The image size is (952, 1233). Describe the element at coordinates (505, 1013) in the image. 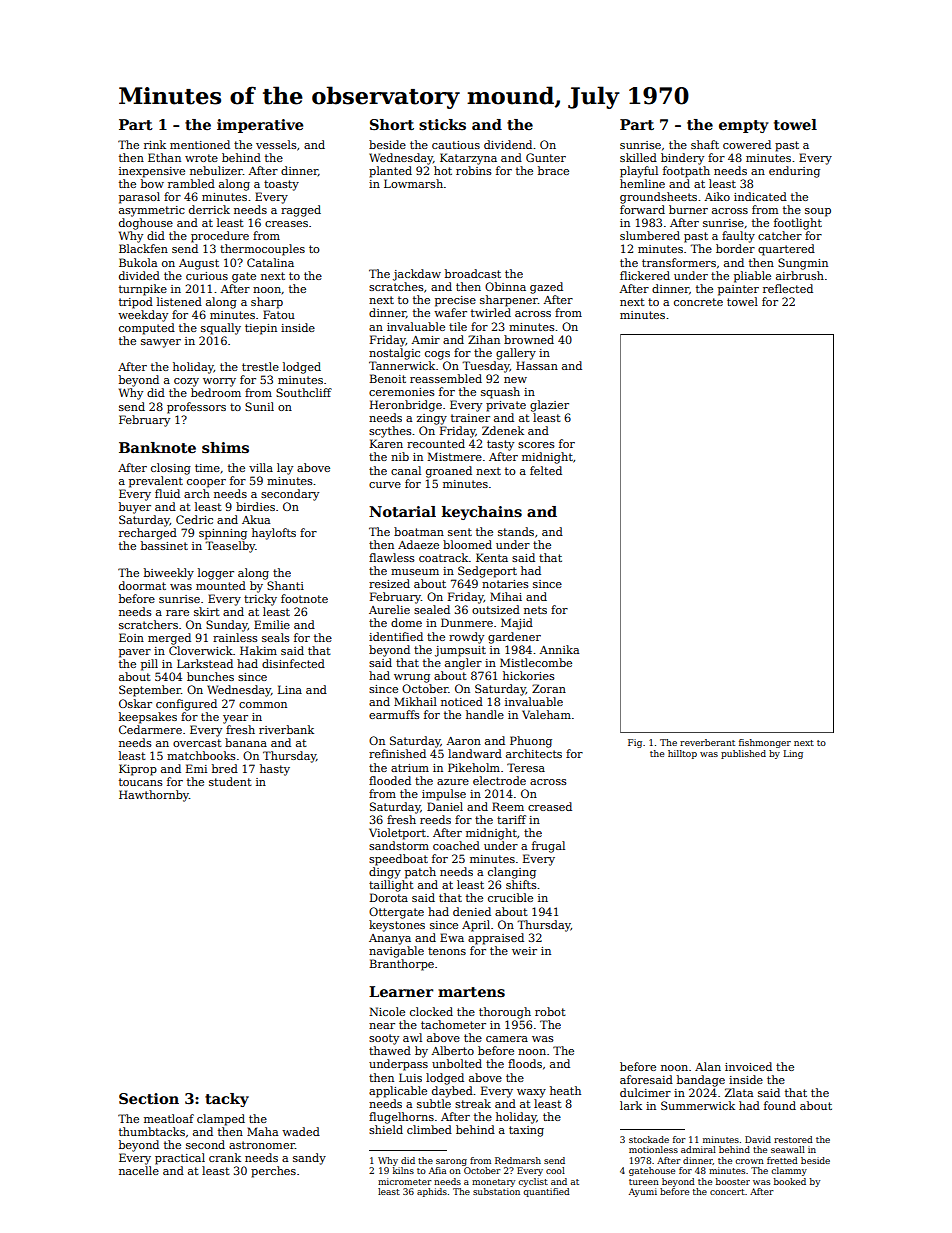

I see `thorough` at that location.
